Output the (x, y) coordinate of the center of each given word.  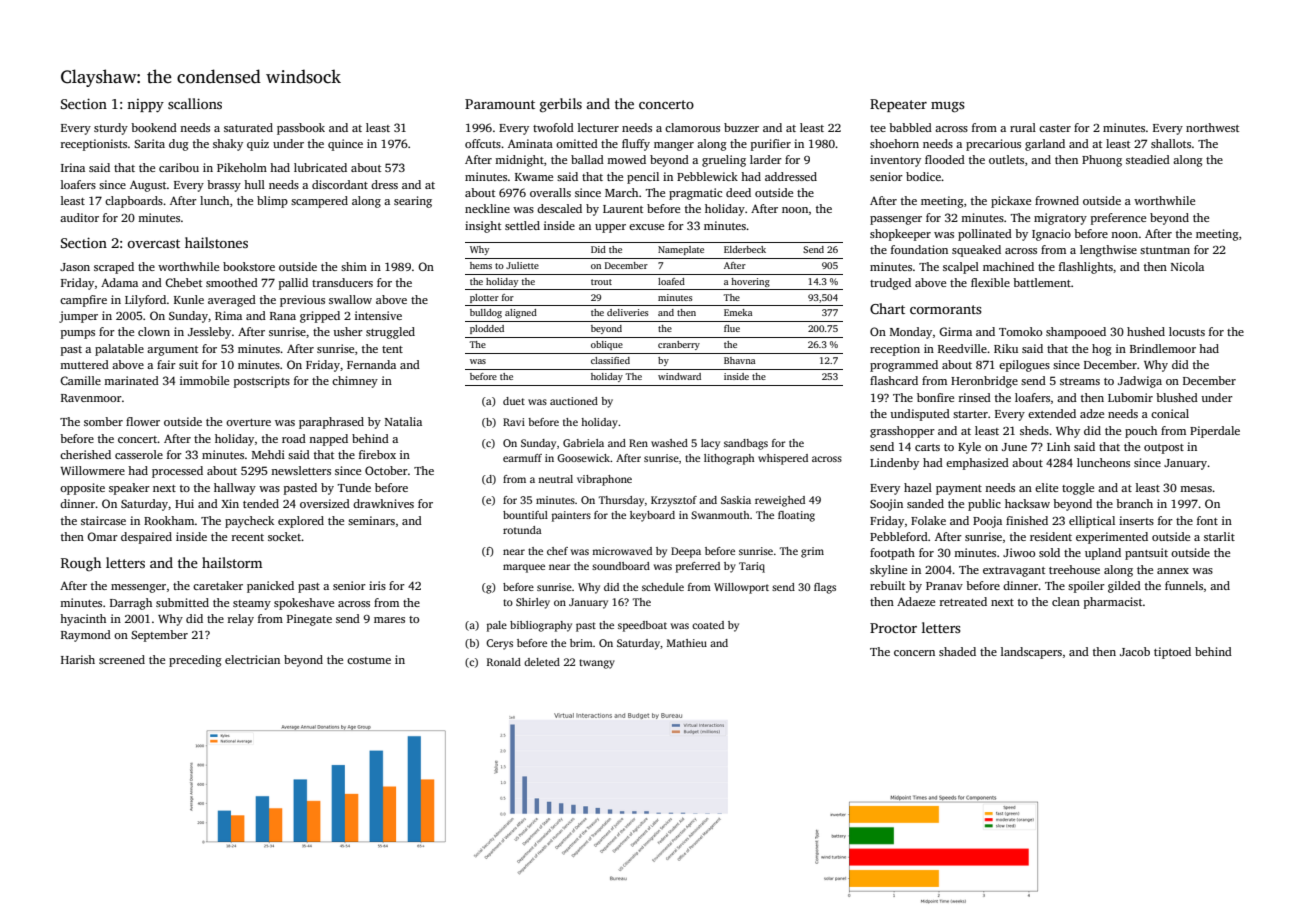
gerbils (561, 105)
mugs (948, 107)
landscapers (1031, 653)
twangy (597, 664)
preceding (195, 661)
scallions (195, 103)
